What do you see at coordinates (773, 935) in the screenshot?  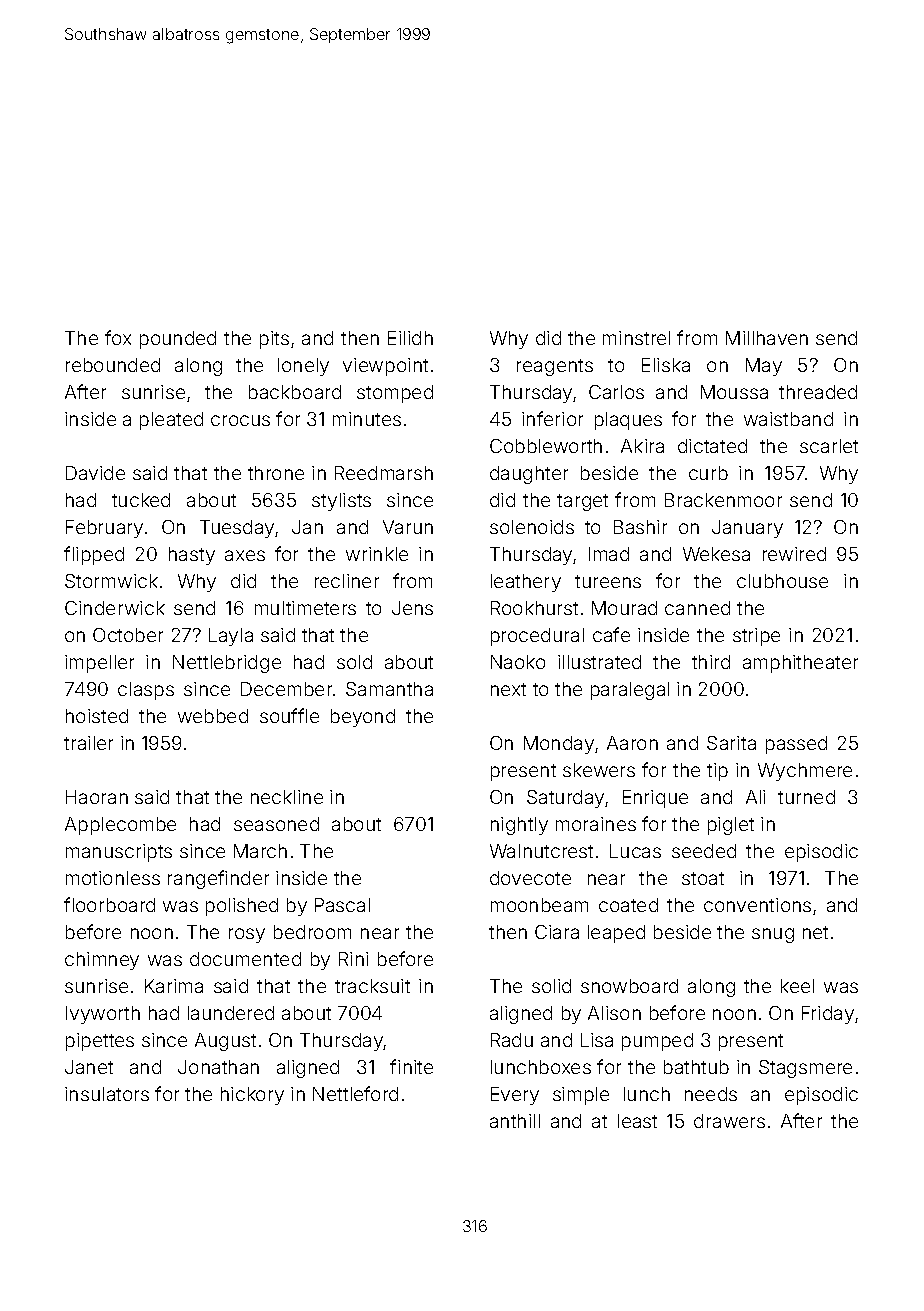 I see `snug` at bounding box center [773, 935].
